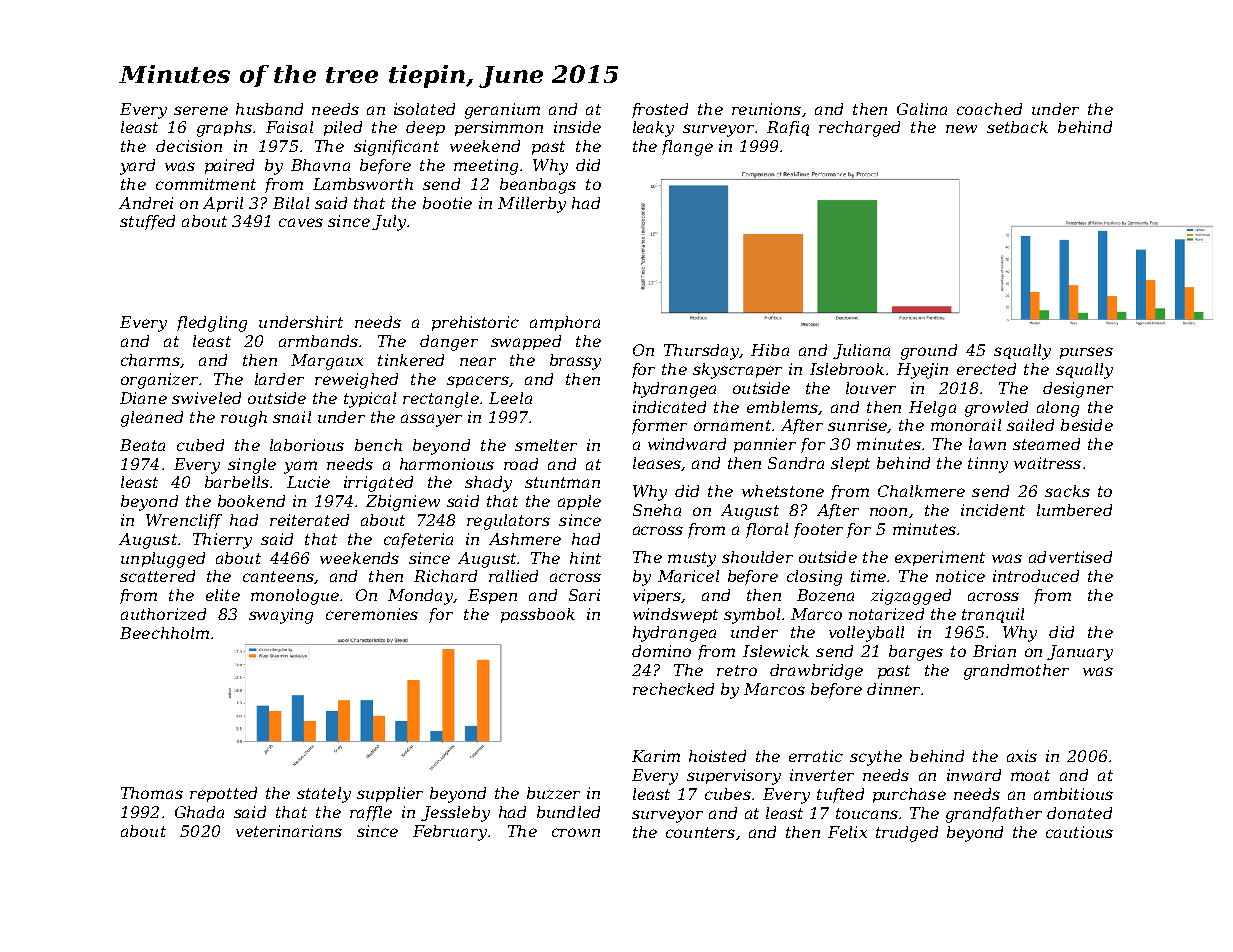 The height and width of the page is (952, 1233). Describe the element at coordinates (737, 670) in the page. I see `retro` at that location.
